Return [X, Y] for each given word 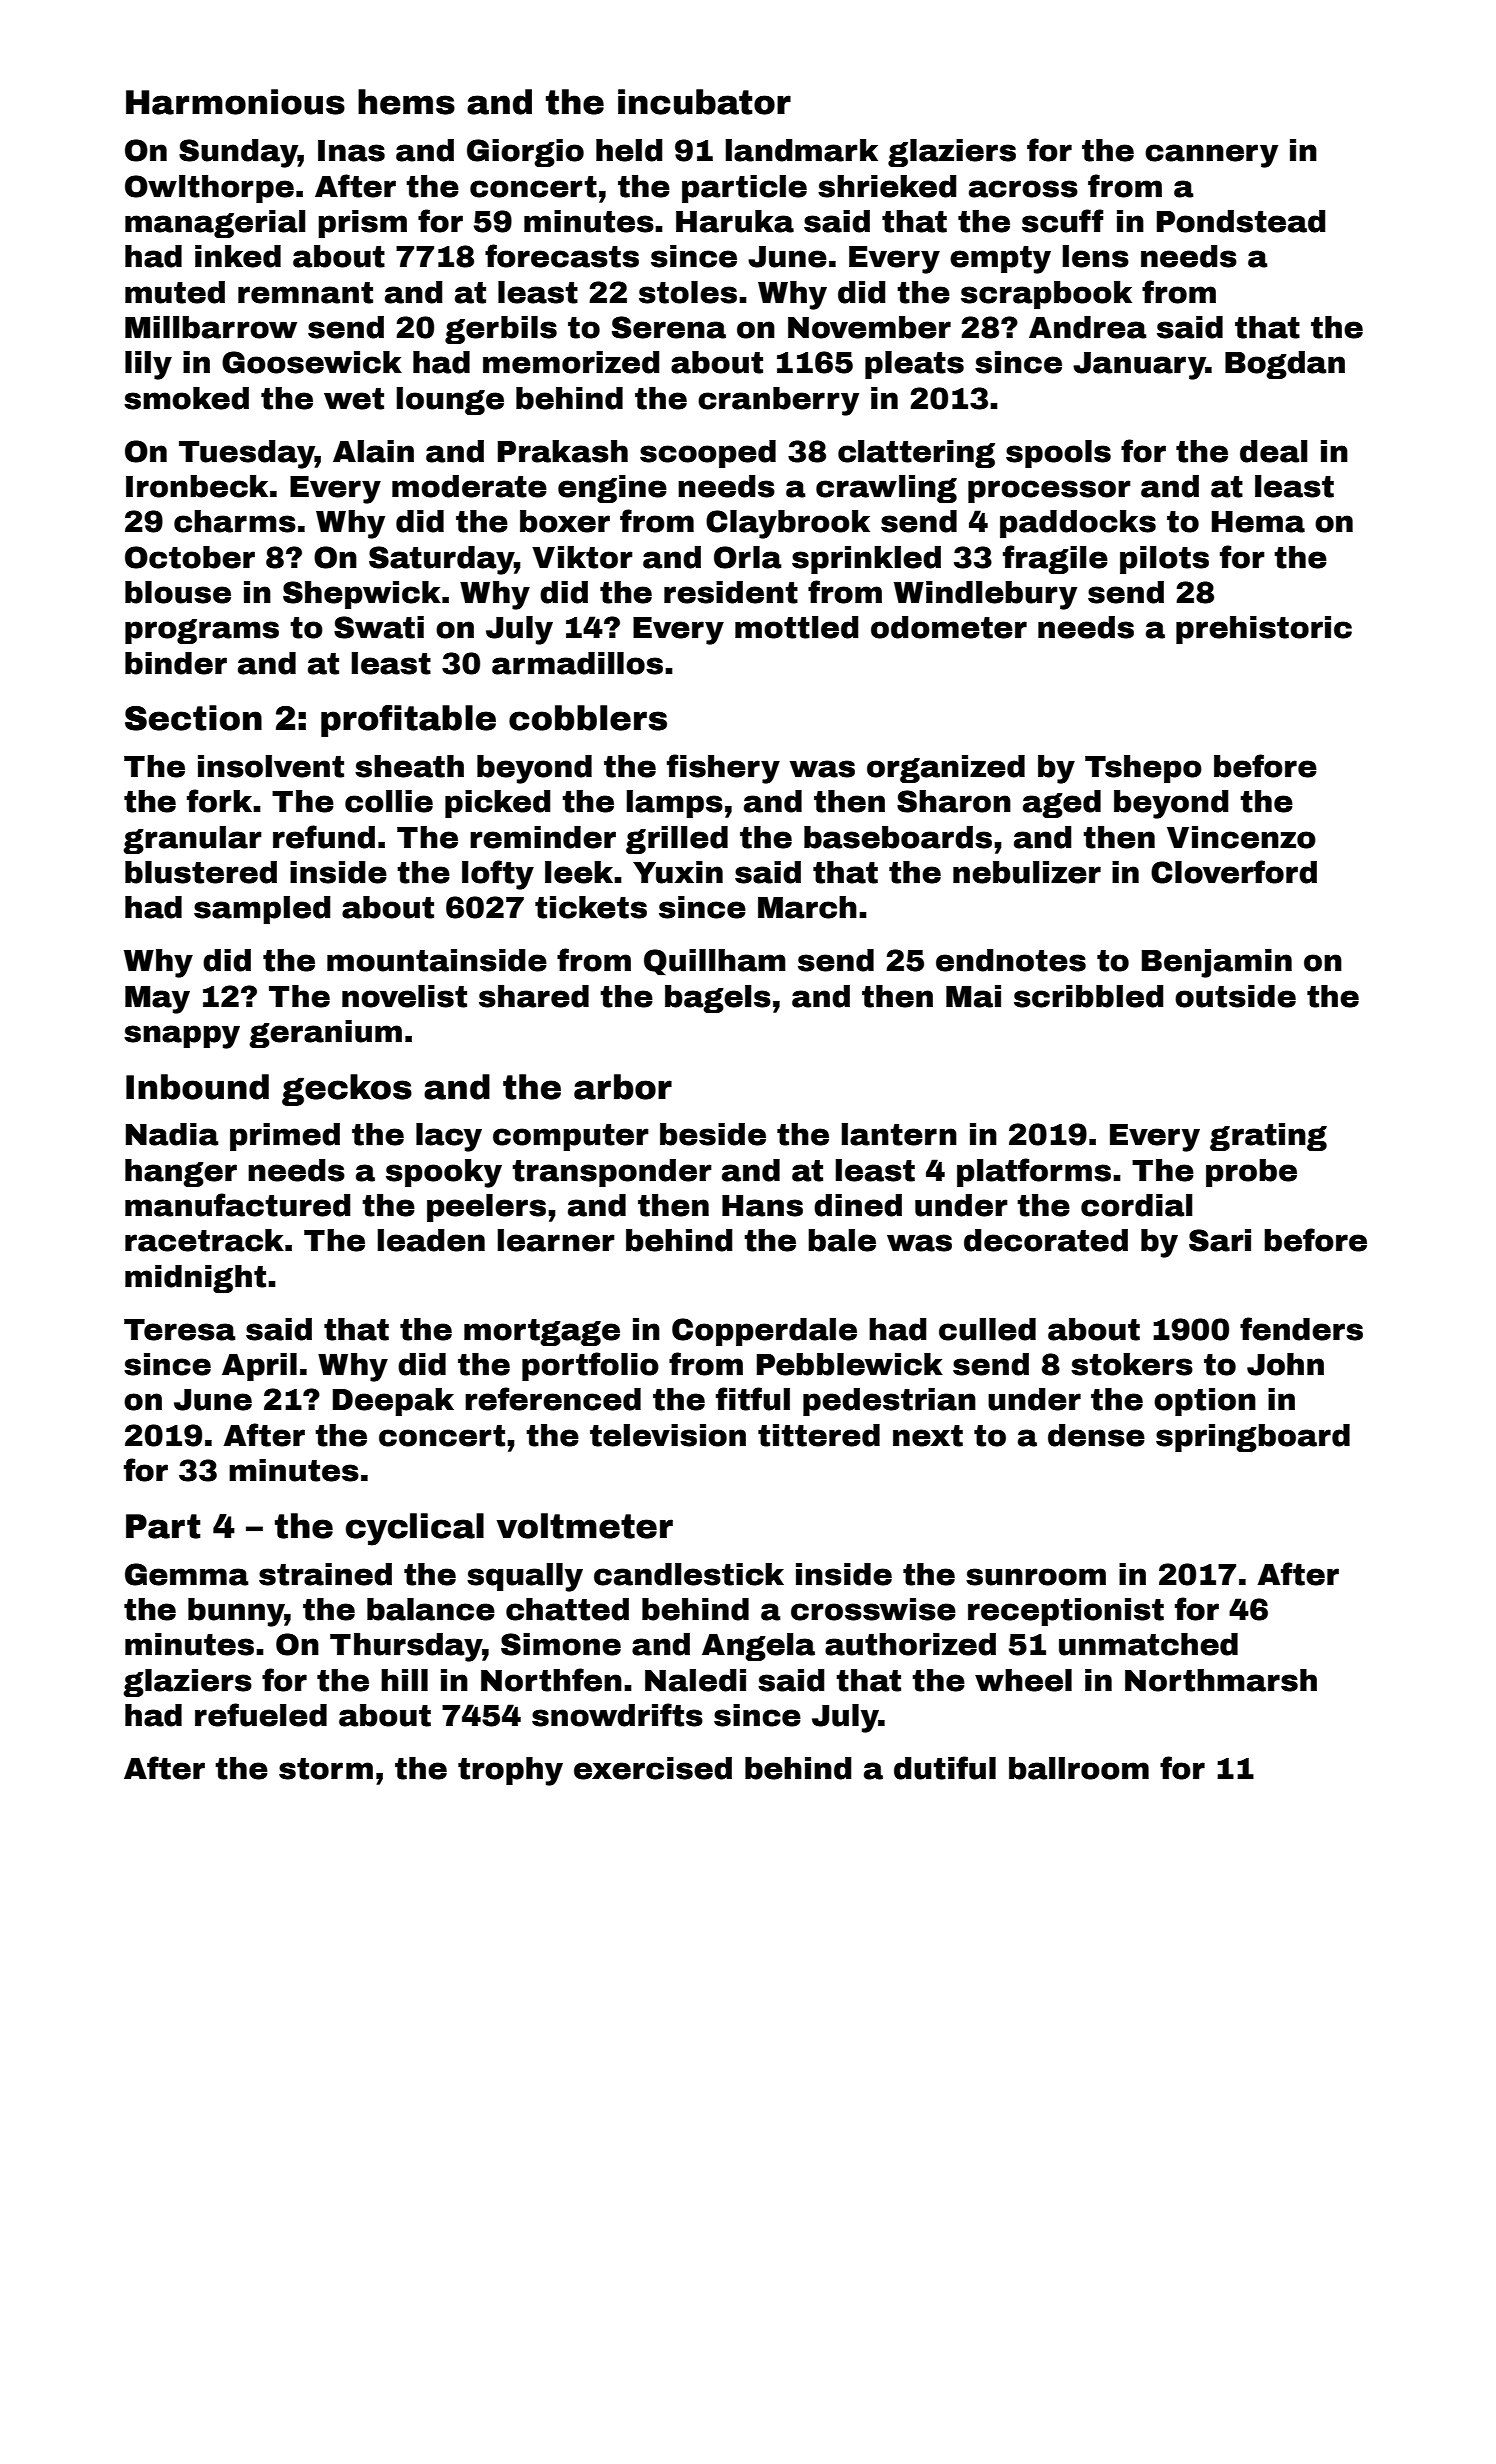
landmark [802, 150]
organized [946, 769]
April [259, 1367]
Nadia [172, 1134]
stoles [688, 292]
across [1023, 189]
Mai [973, 996]
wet [354, 399]
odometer [949, 627]
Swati [379, 627]
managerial [215, 224]
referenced [553, 1399]
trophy [510, 1771]
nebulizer [1027, 872]
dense [1096, 1435]
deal [1273, 451]
